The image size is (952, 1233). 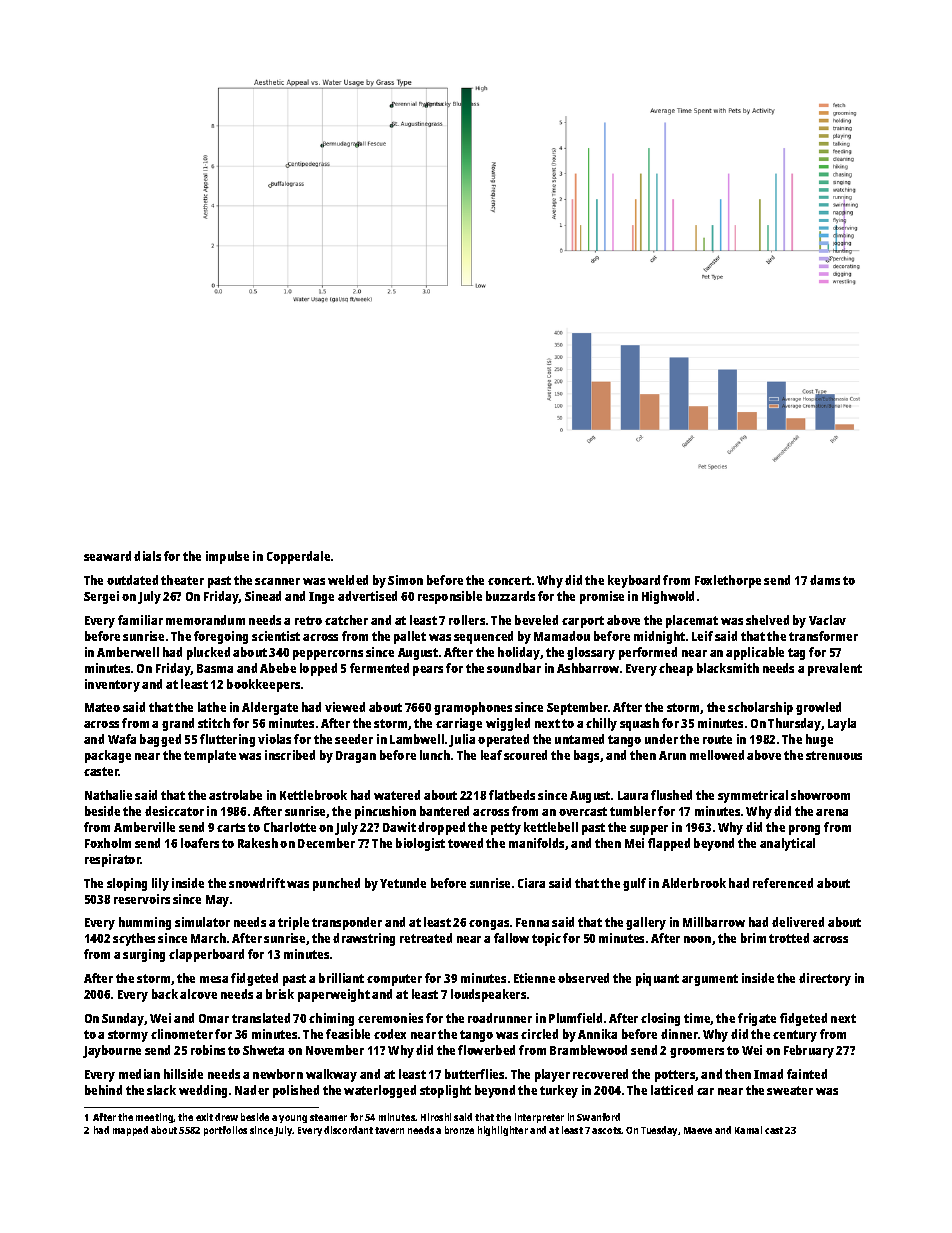 I want to click on astrolabe, so click(x=235, y=795).
